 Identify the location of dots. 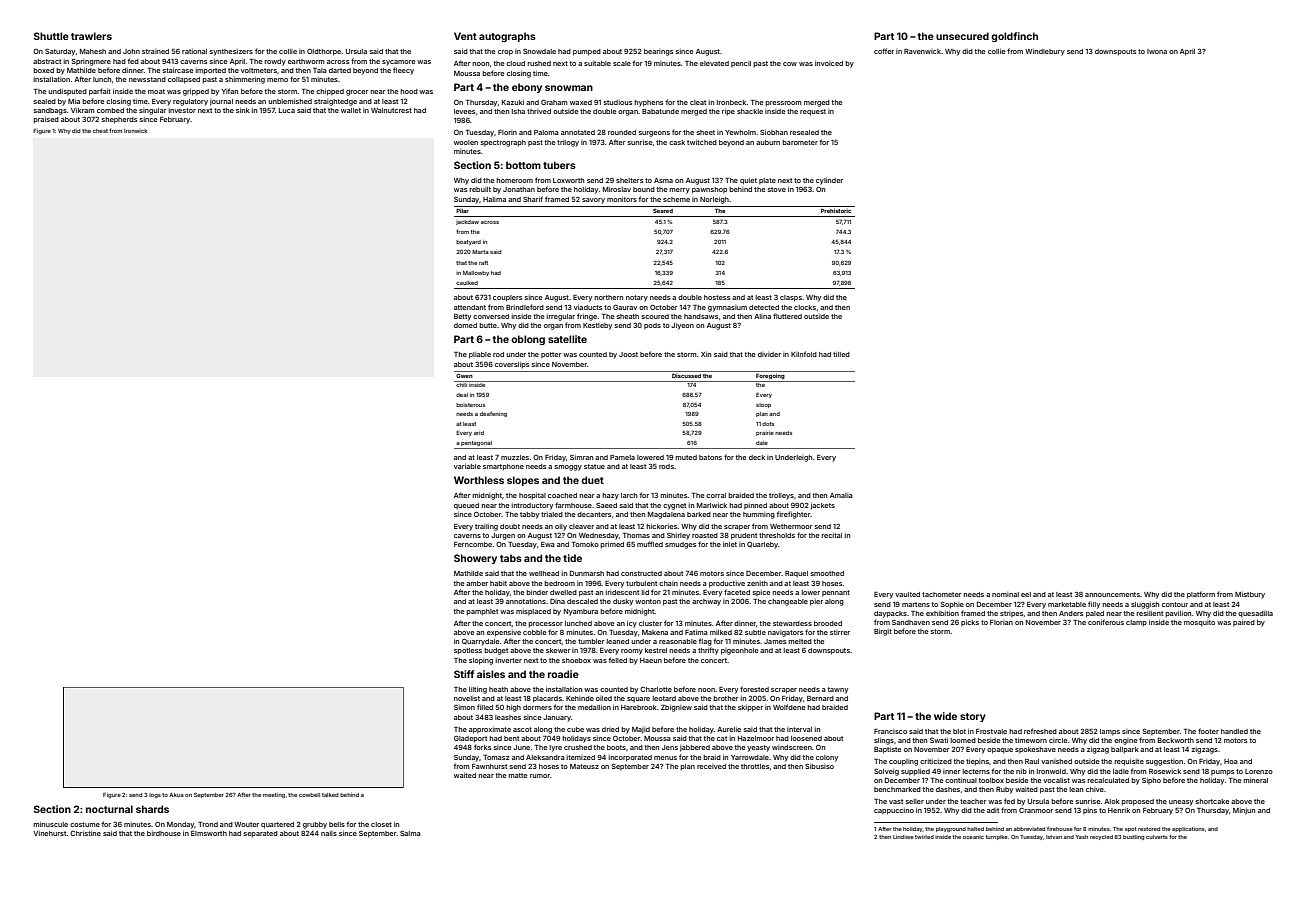
(768, 424).
